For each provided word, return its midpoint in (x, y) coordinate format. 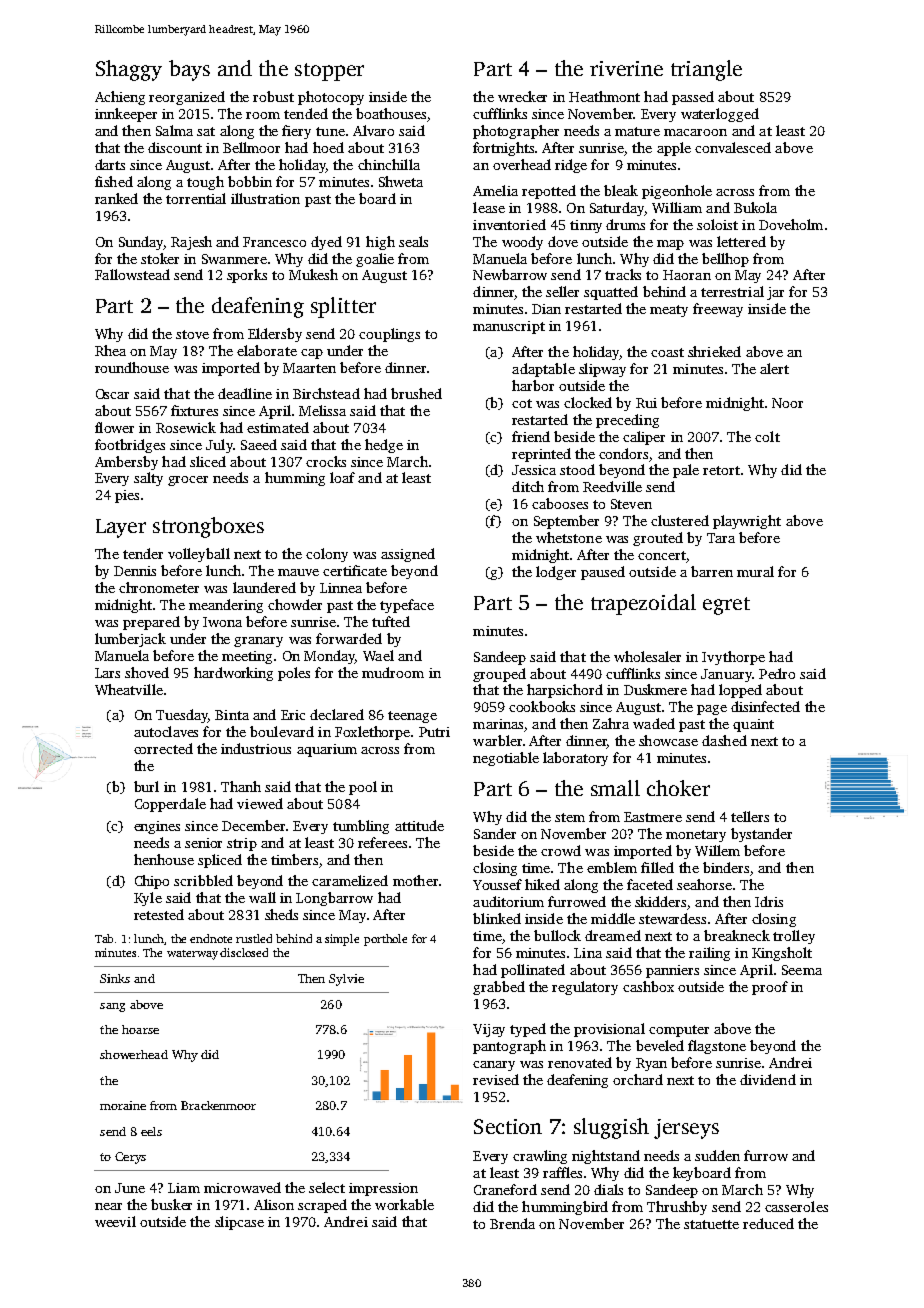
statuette (711, 1224)
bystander (761, 835)
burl (146, 786)
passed (693, 98)
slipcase (239, 1223)
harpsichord (565, 691)
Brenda (512, 1223)
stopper (329, 72)
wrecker (522, 96)
